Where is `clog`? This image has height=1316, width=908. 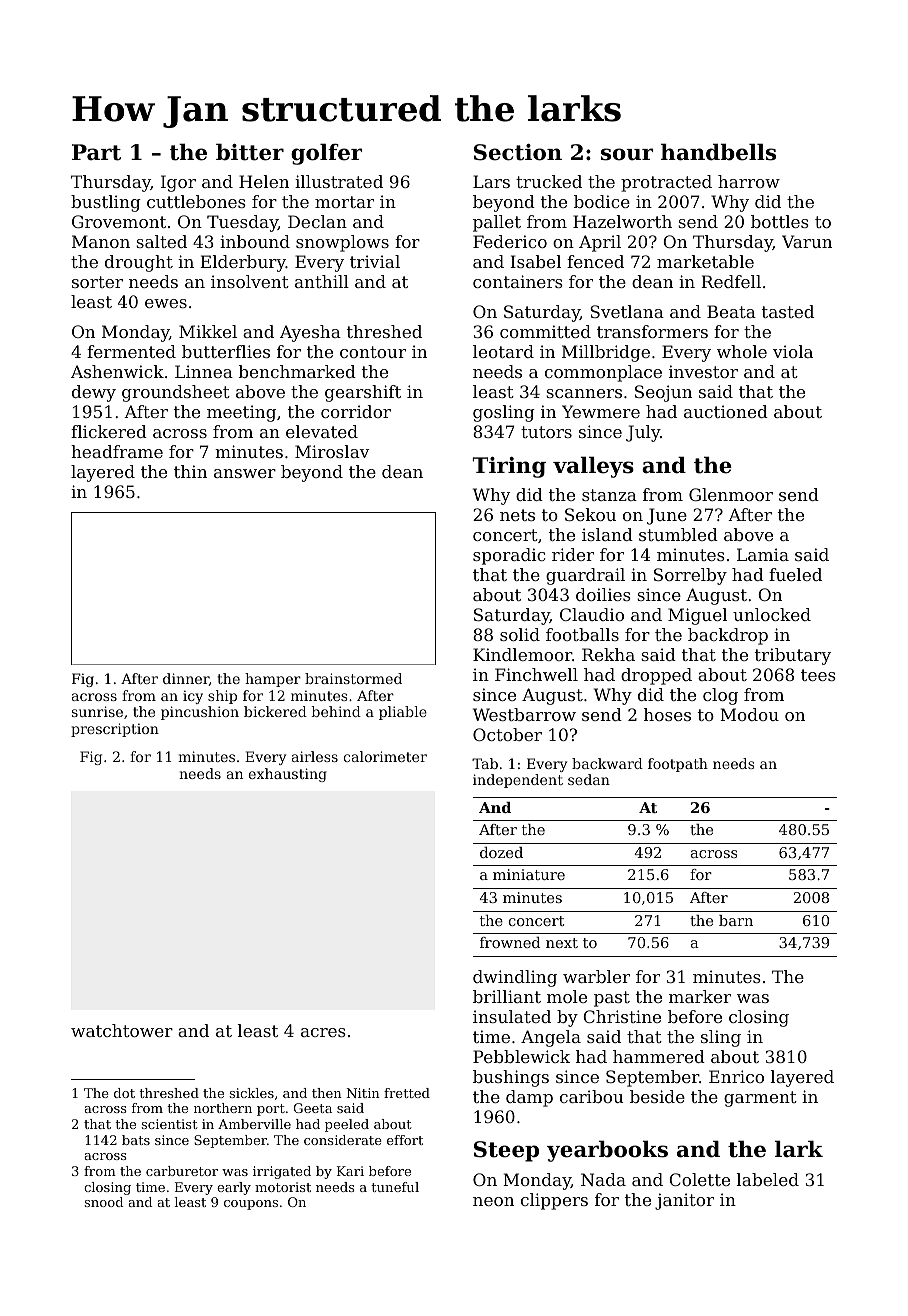 clog is located at coordinates (720, 696).
